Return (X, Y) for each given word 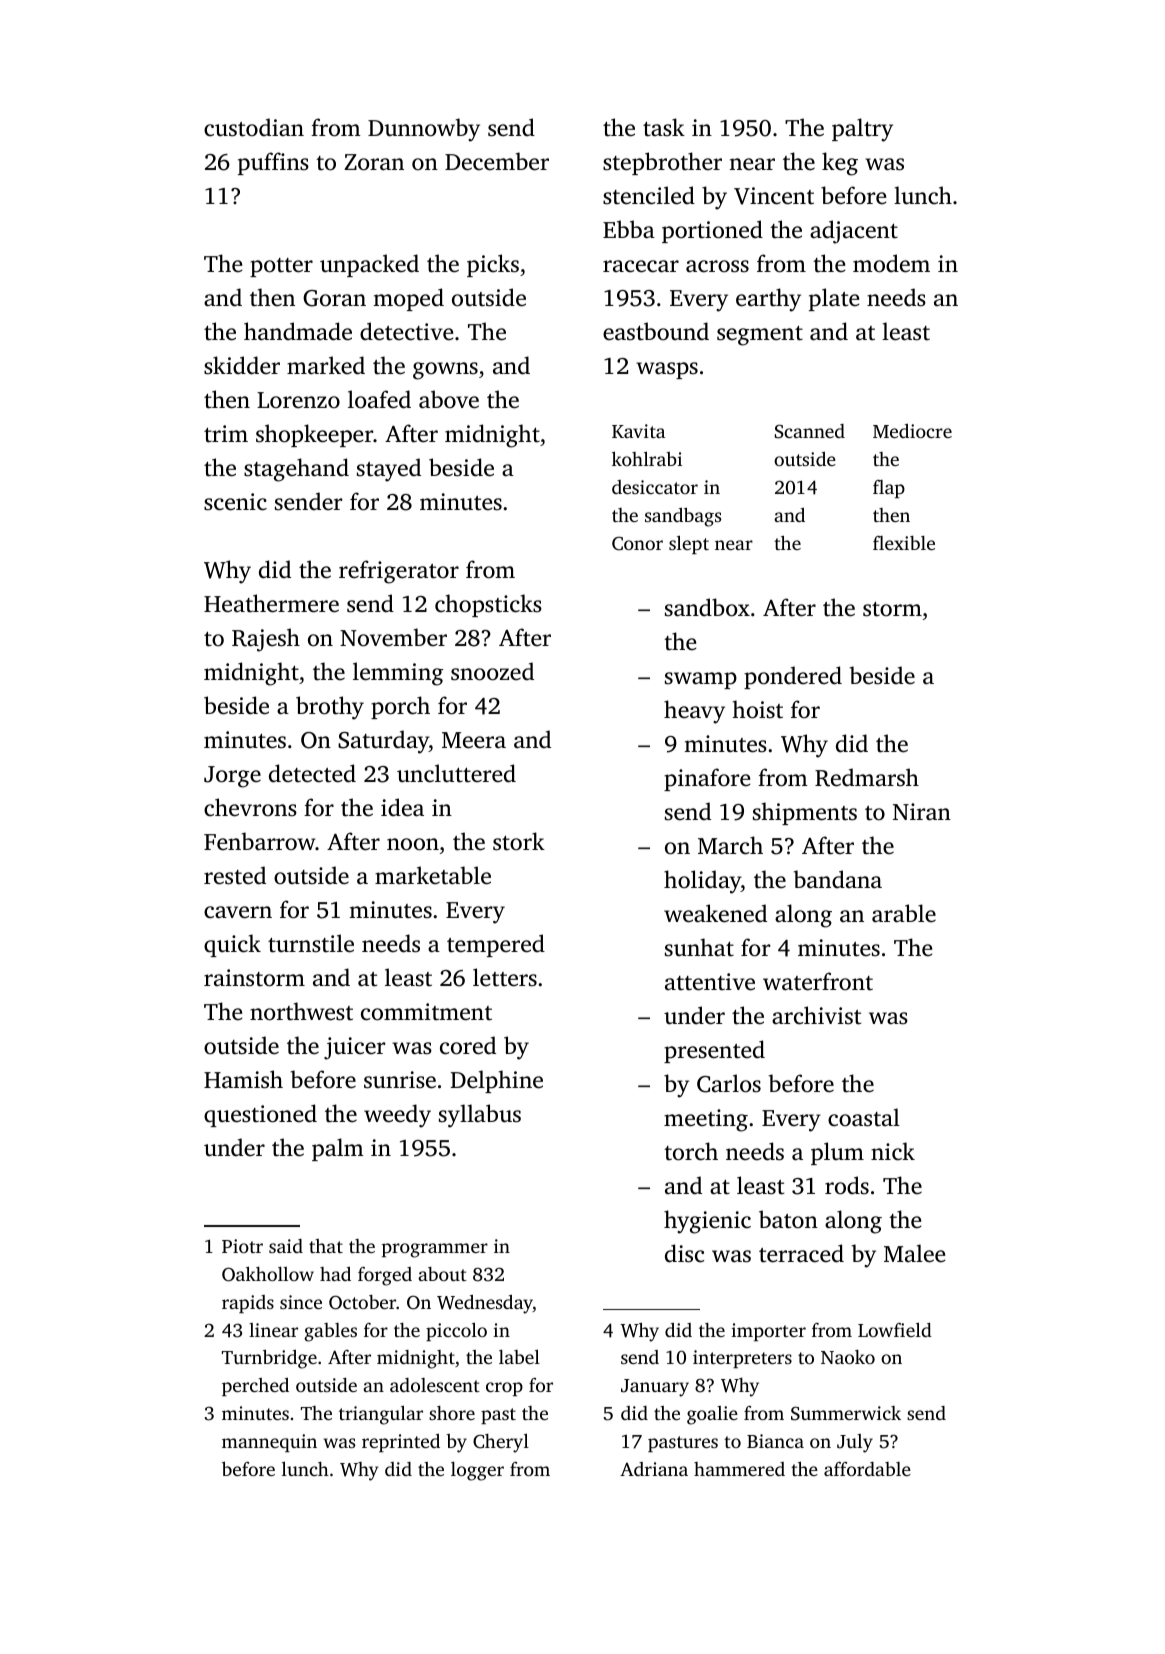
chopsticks (488, 605)
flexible (904, 543)
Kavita (638, 431)
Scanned (810, 431)
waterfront (818, 981)
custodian (254, 127)
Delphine (497, 1081)
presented (714, 1051)
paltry (862, 130)
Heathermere (271, 603)
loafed (379, 399)
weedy (397, 1116)
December (497, 161)
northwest (301, 1011)
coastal (864, 1117)
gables (330, 1332)
